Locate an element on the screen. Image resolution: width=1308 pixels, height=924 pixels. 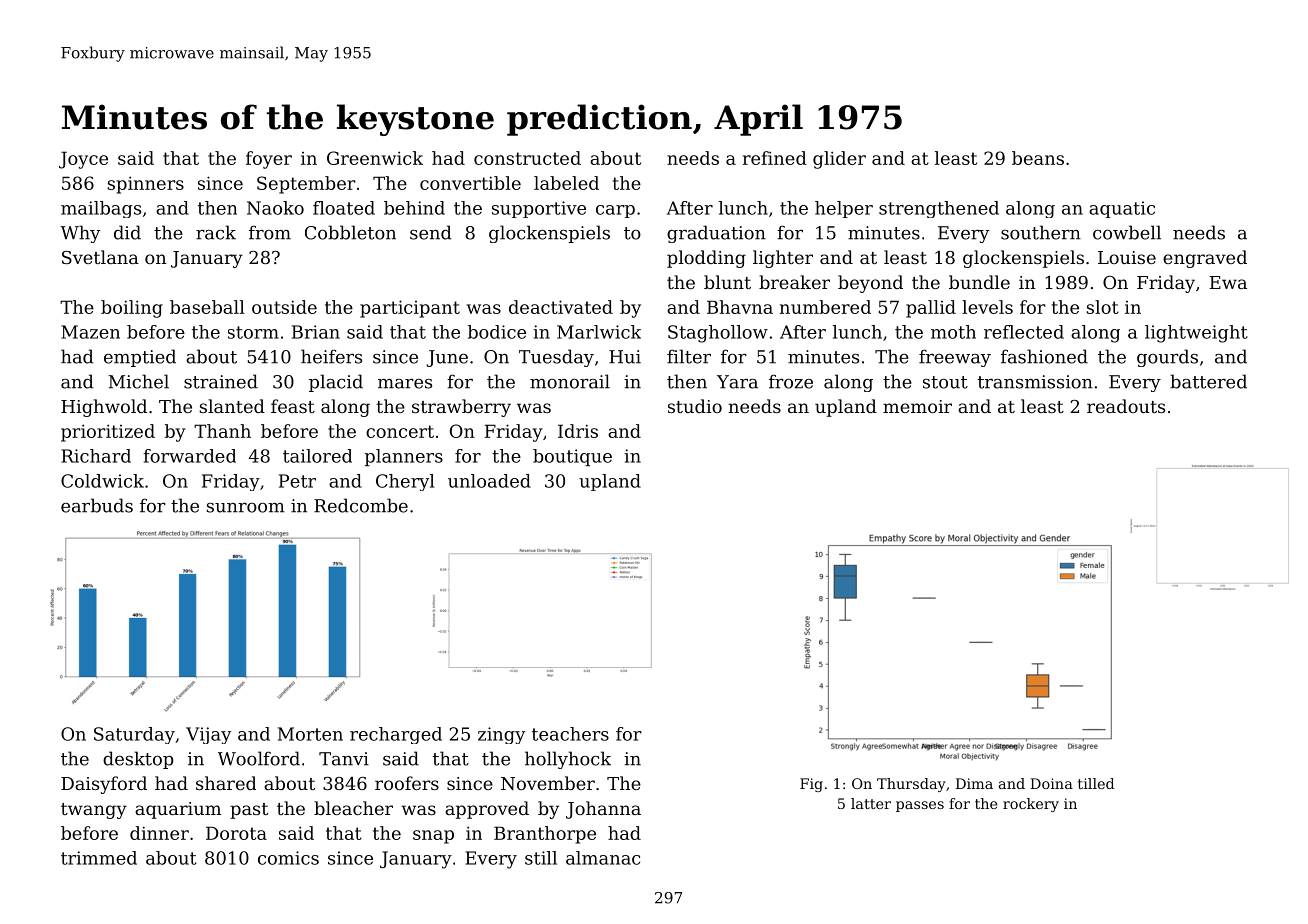
refined is located at coordinates (775, 158).
